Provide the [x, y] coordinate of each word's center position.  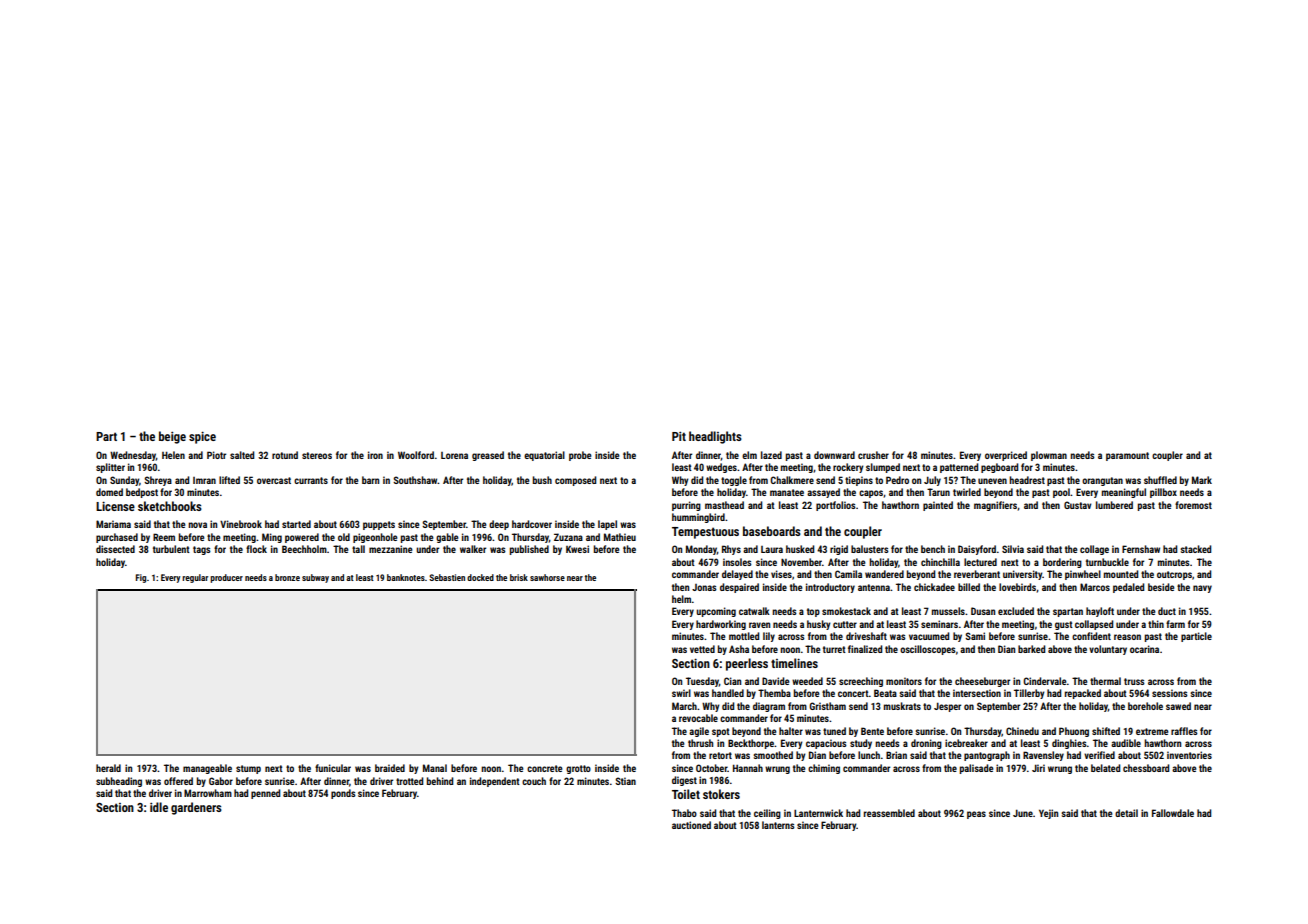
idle [159, 807]
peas [976, 815]
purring [686, 506]
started [296, 524]
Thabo [684, 813]
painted [938, 506]
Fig [141, 578]
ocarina [1144, 649]
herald [108, 768]
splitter [110, 468]
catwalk [754, 611]
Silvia [1013, 549]
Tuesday [702, 682]
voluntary [1108, 650]
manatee [787, 492]
